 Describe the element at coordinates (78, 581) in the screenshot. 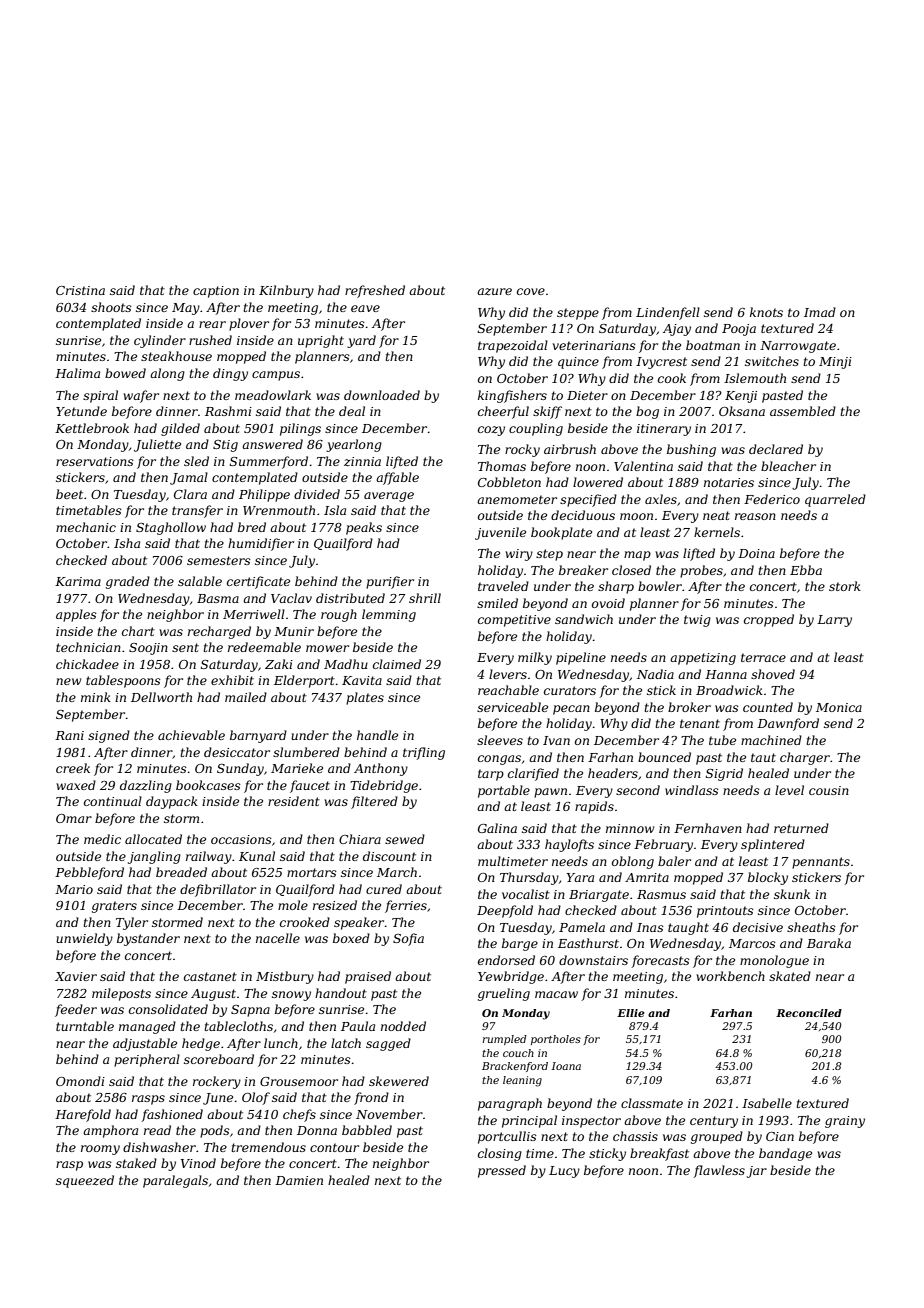

I see `Karima` at that location.
